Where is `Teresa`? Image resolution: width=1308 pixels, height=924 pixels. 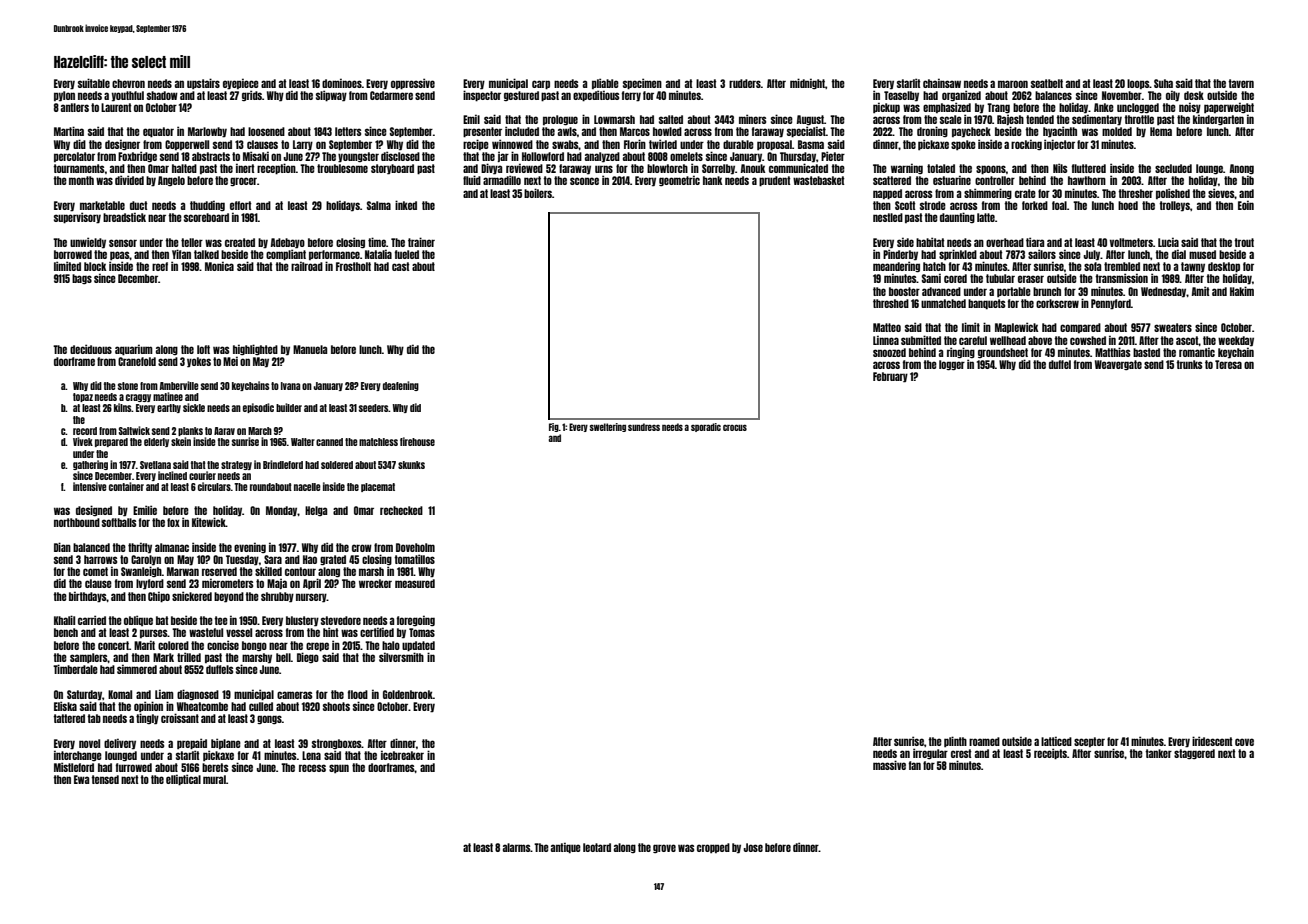
Teresa is located at coordinates (1228, 364).
